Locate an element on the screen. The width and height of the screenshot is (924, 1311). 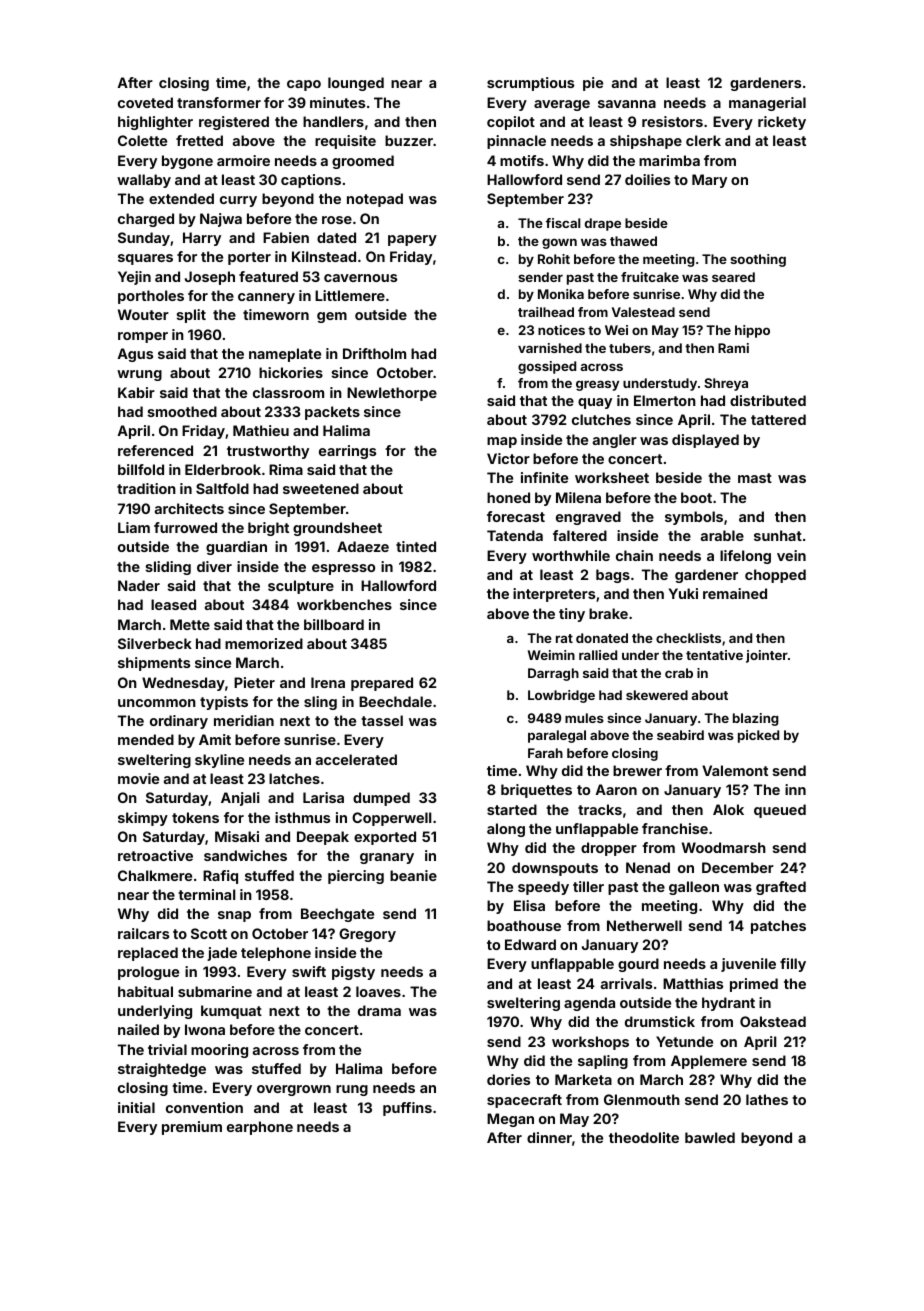
Mary is located at coordinates (709, 181).
